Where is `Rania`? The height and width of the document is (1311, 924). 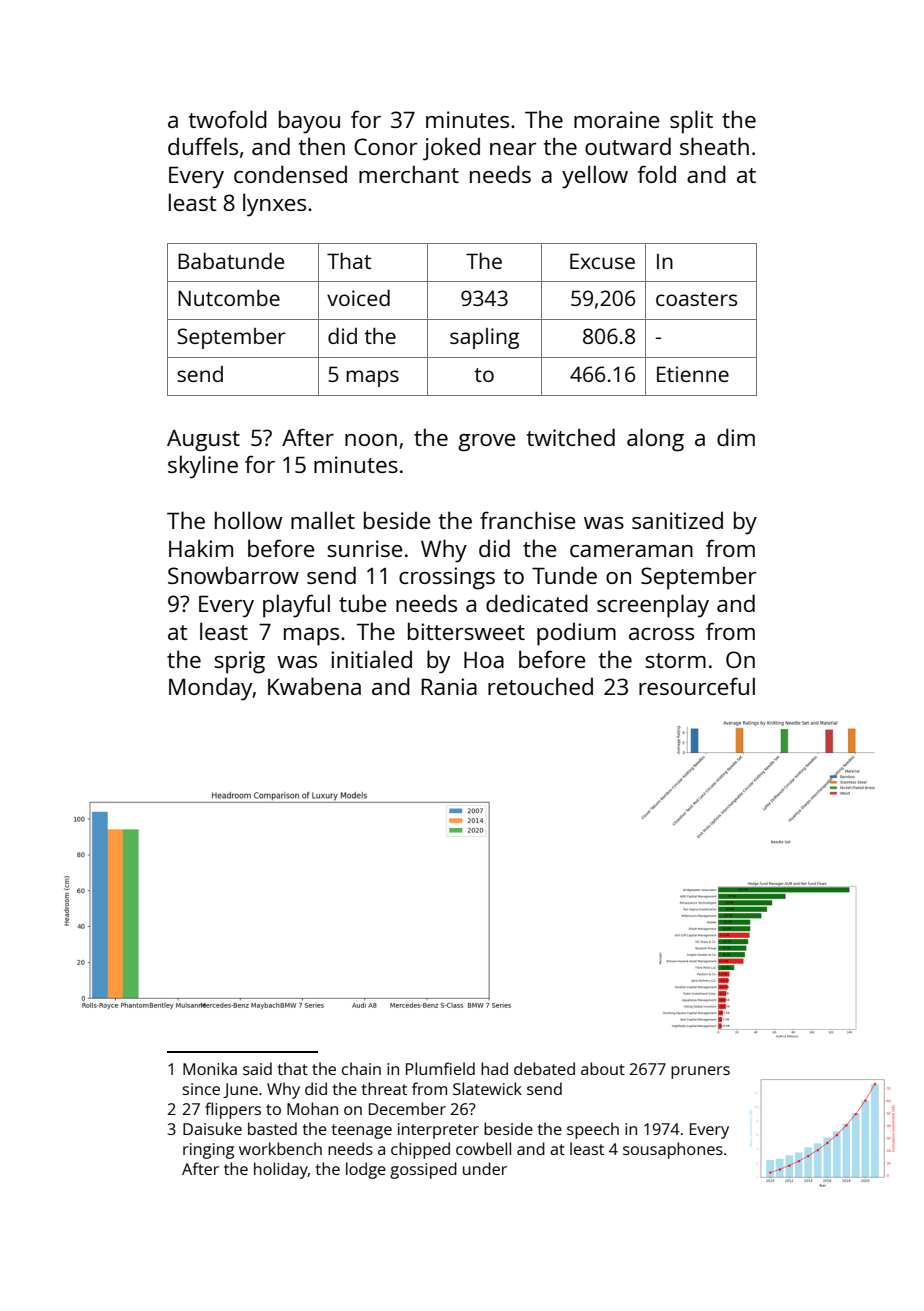
Rania is located at coordinates (449, 686).
